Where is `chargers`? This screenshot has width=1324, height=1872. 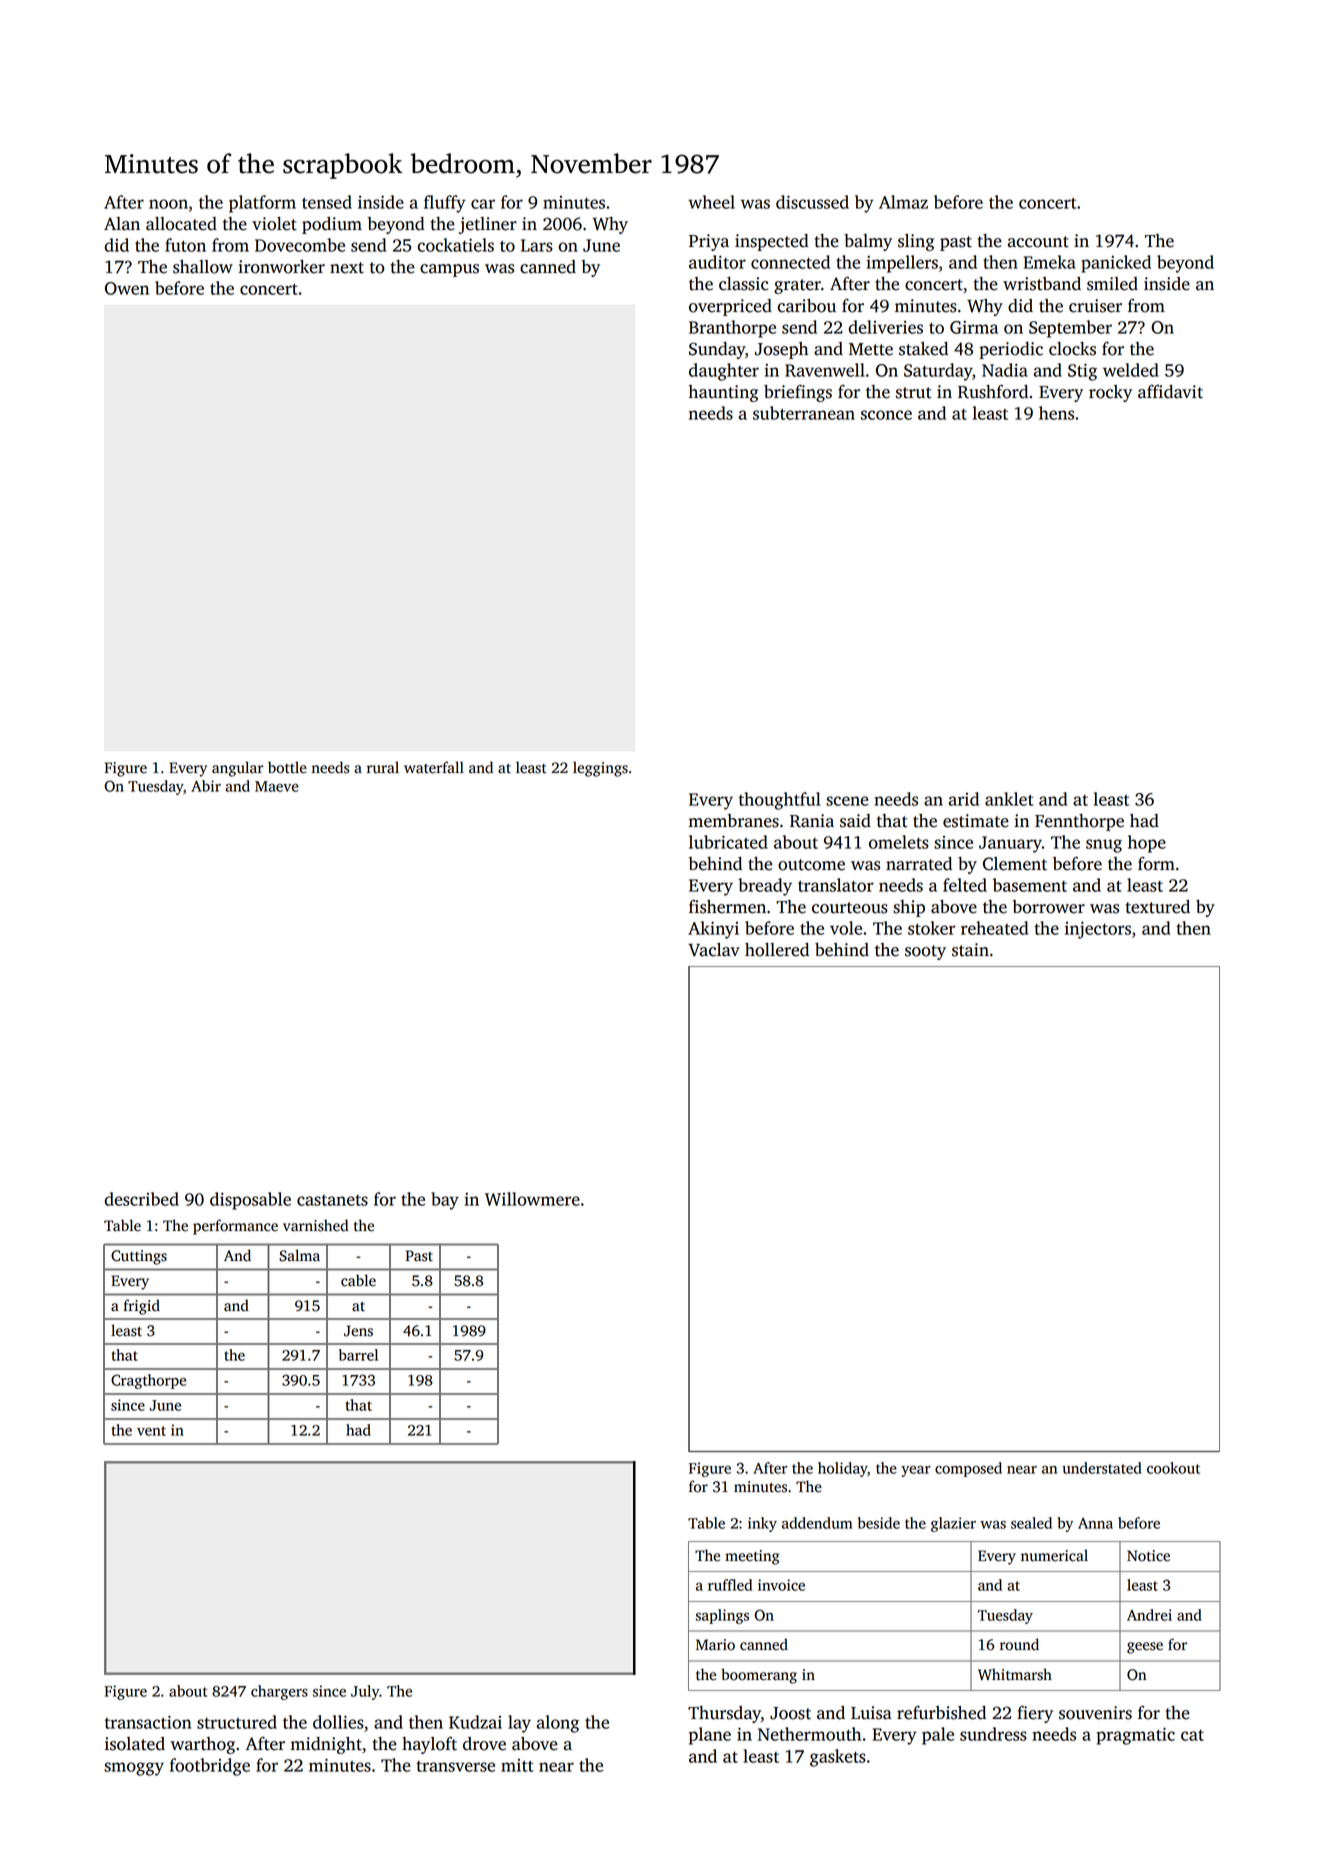
chargers is located at coordinates (279, 1692).
